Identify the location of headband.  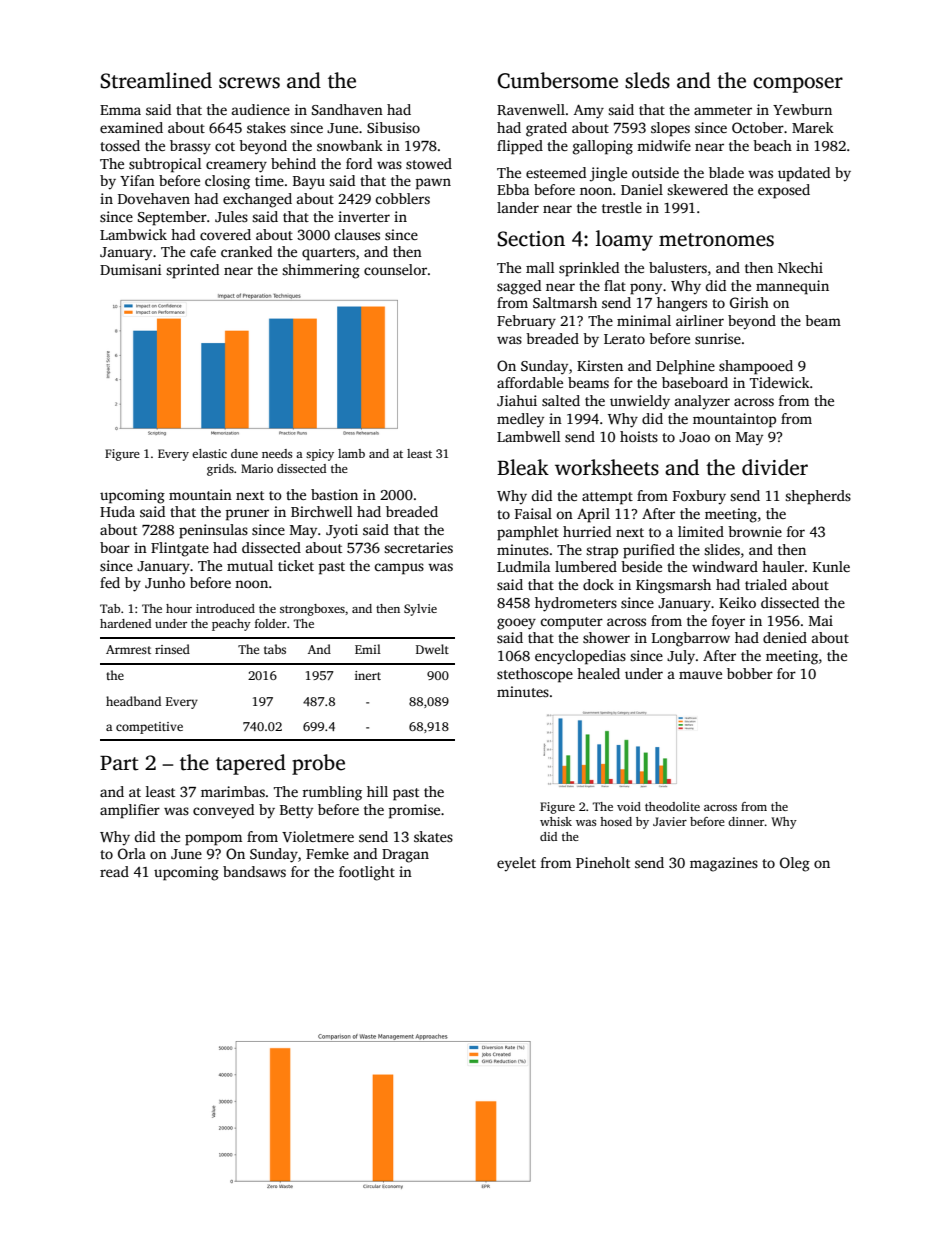
(133, 701).
